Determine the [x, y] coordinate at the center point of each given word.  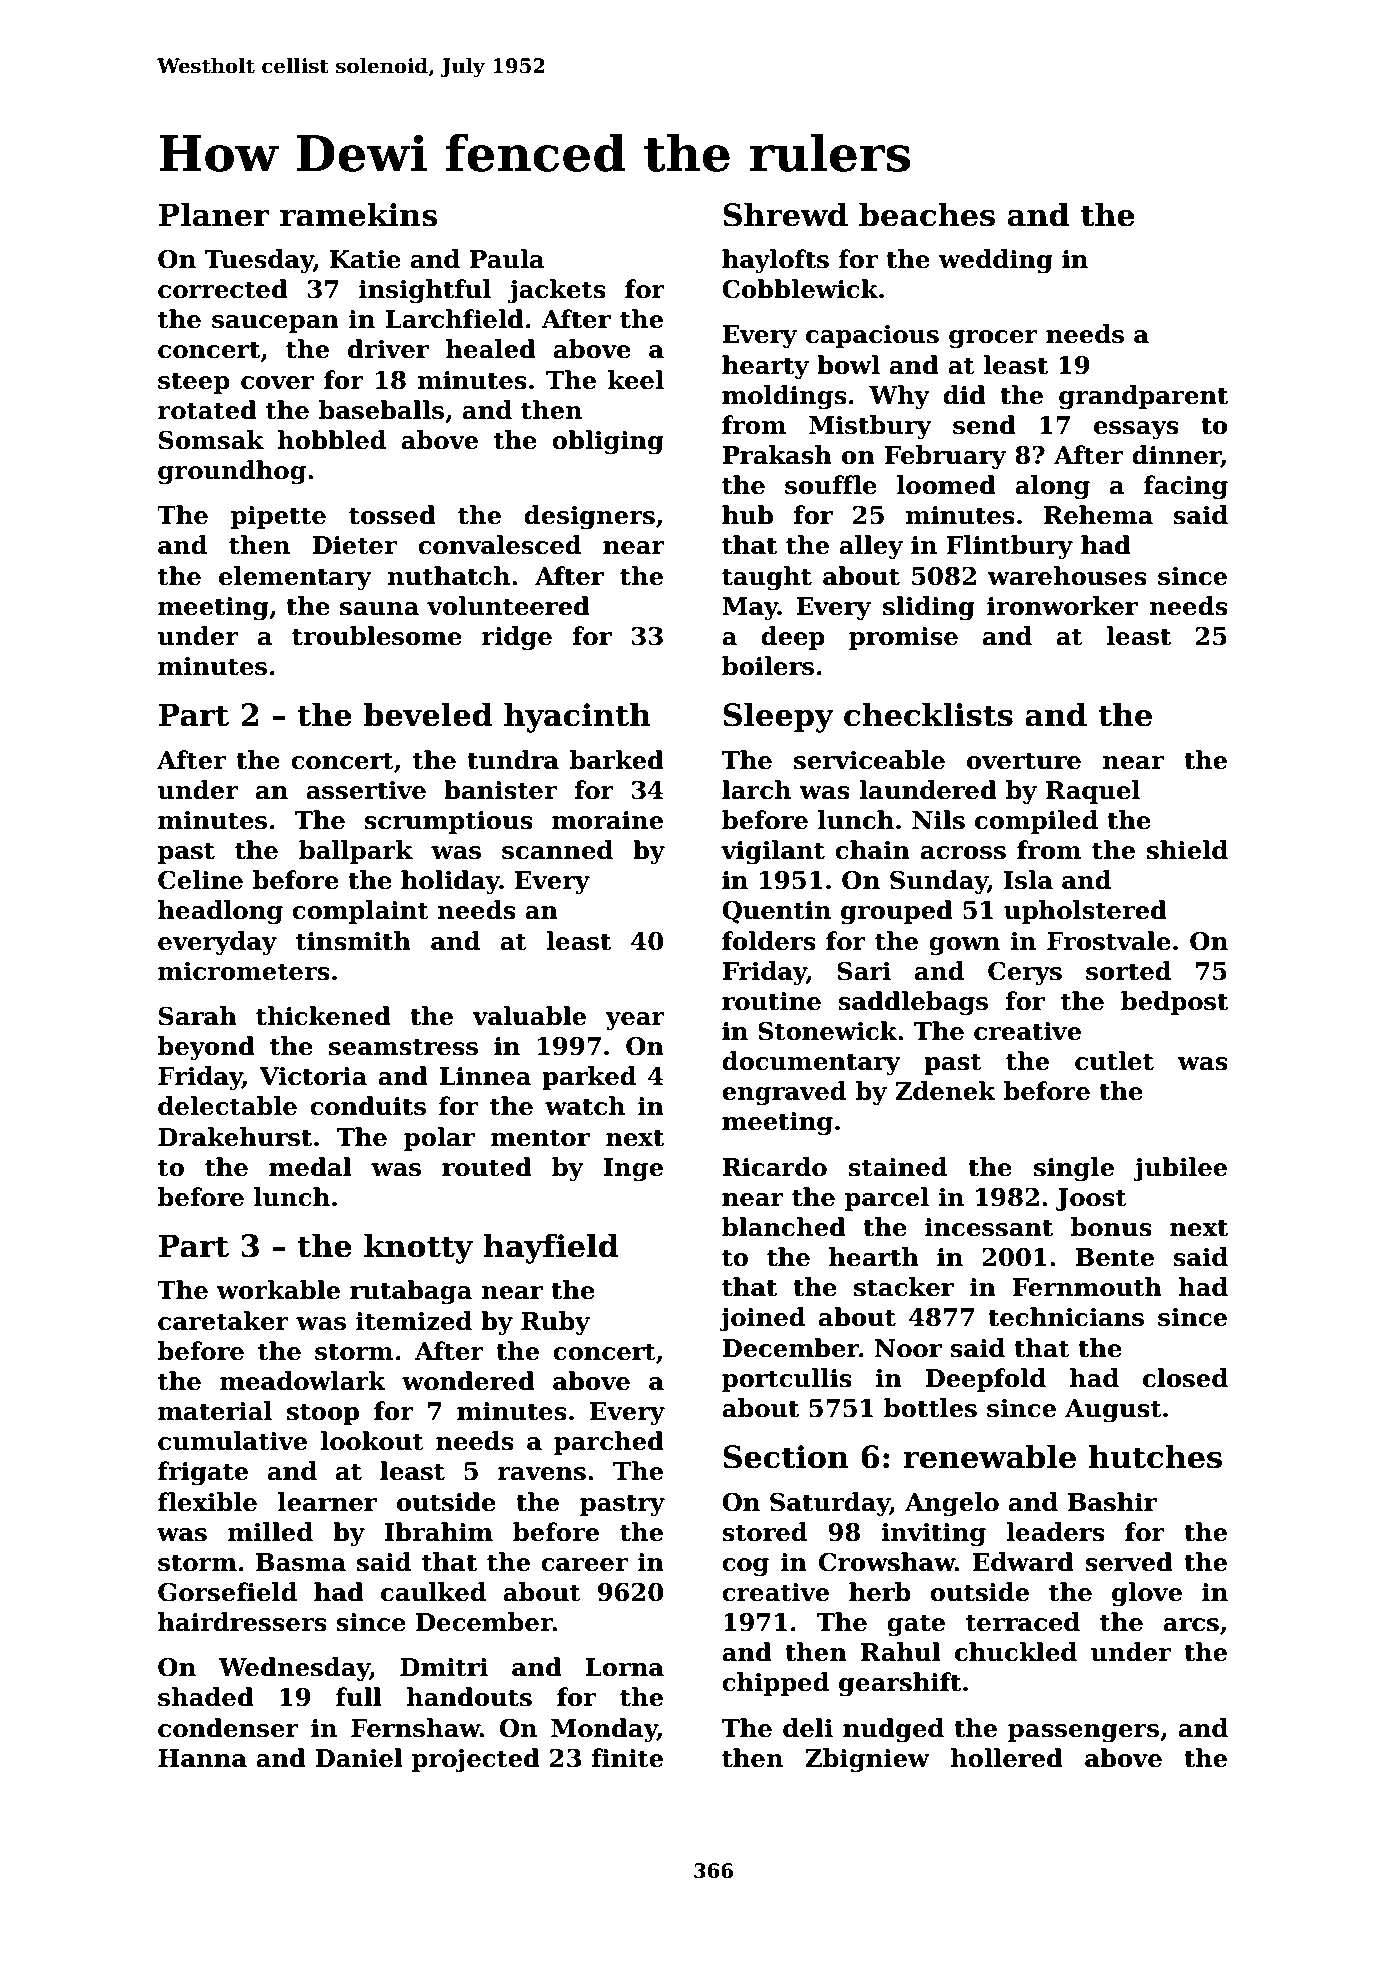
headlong [220, 912]
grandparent [1143, 397]
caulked [433, 1592]
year [635, 1021]
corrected [223, 289]
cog [745, 1567]
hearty [765, 367]
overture [1024, 761]
